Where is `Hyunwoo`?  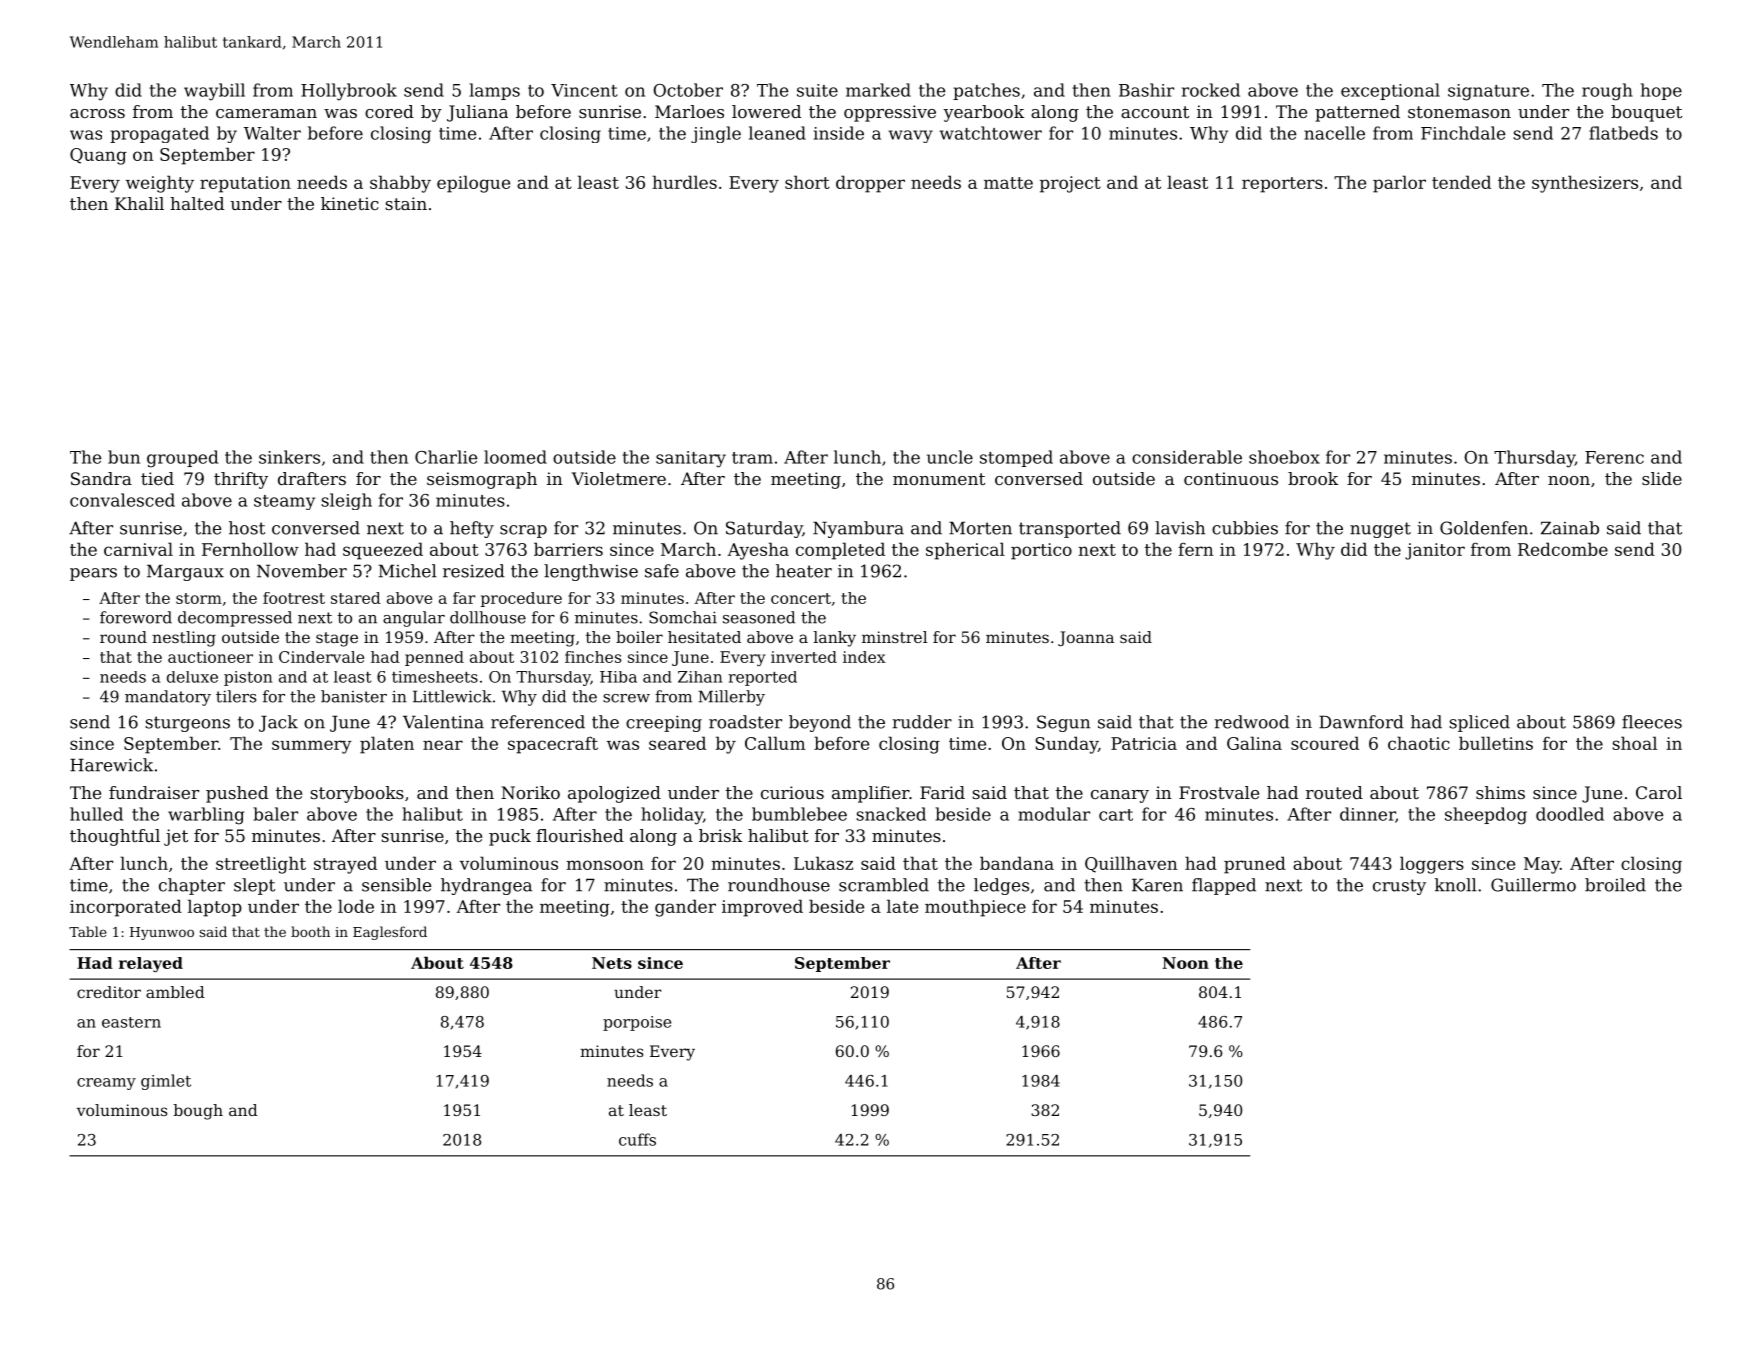 Hyunwoo is located at coordinates (162, 933).
